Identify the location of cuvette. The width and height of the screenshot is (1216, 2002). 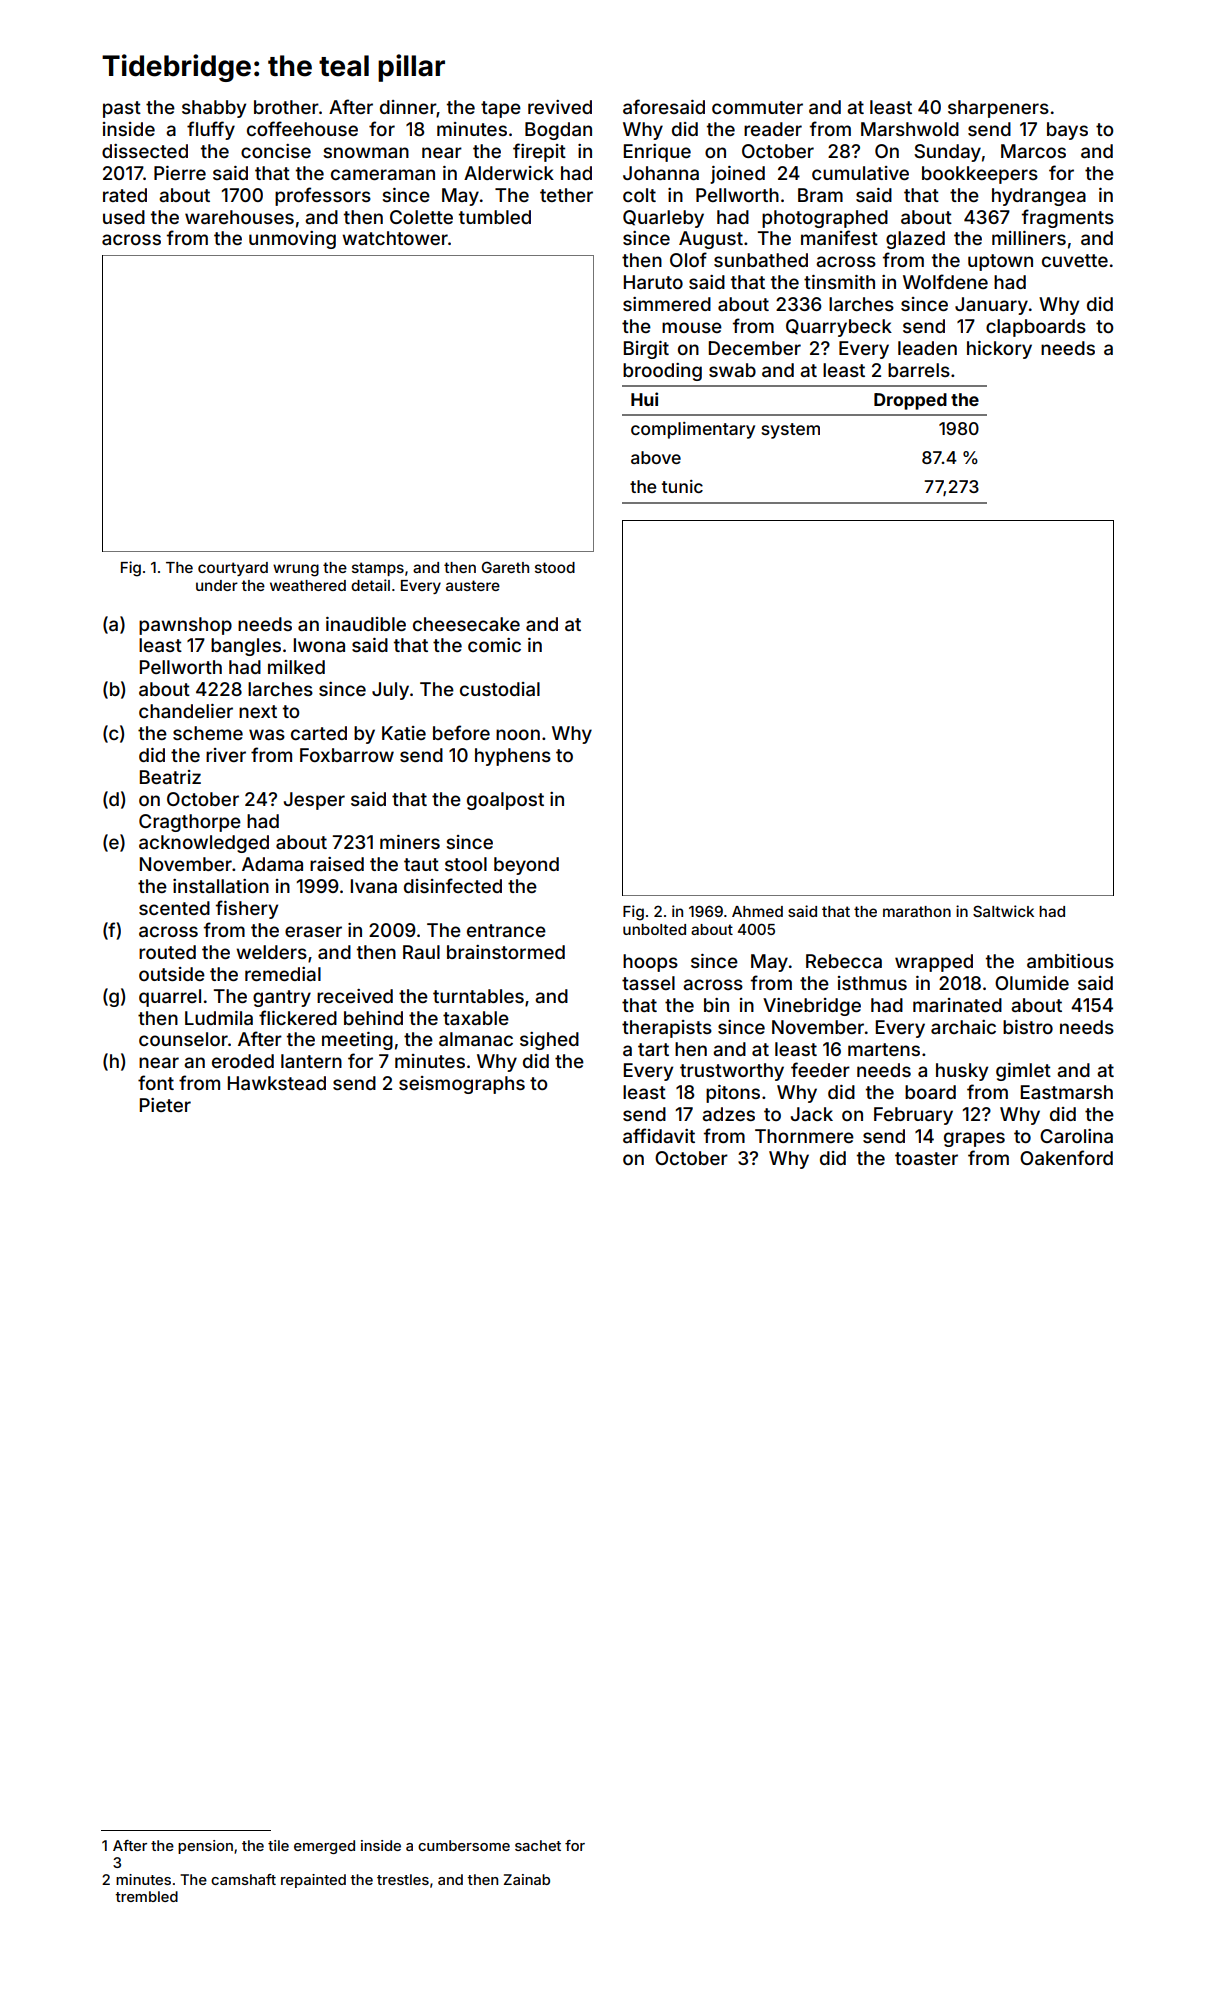
(1075, 260).
